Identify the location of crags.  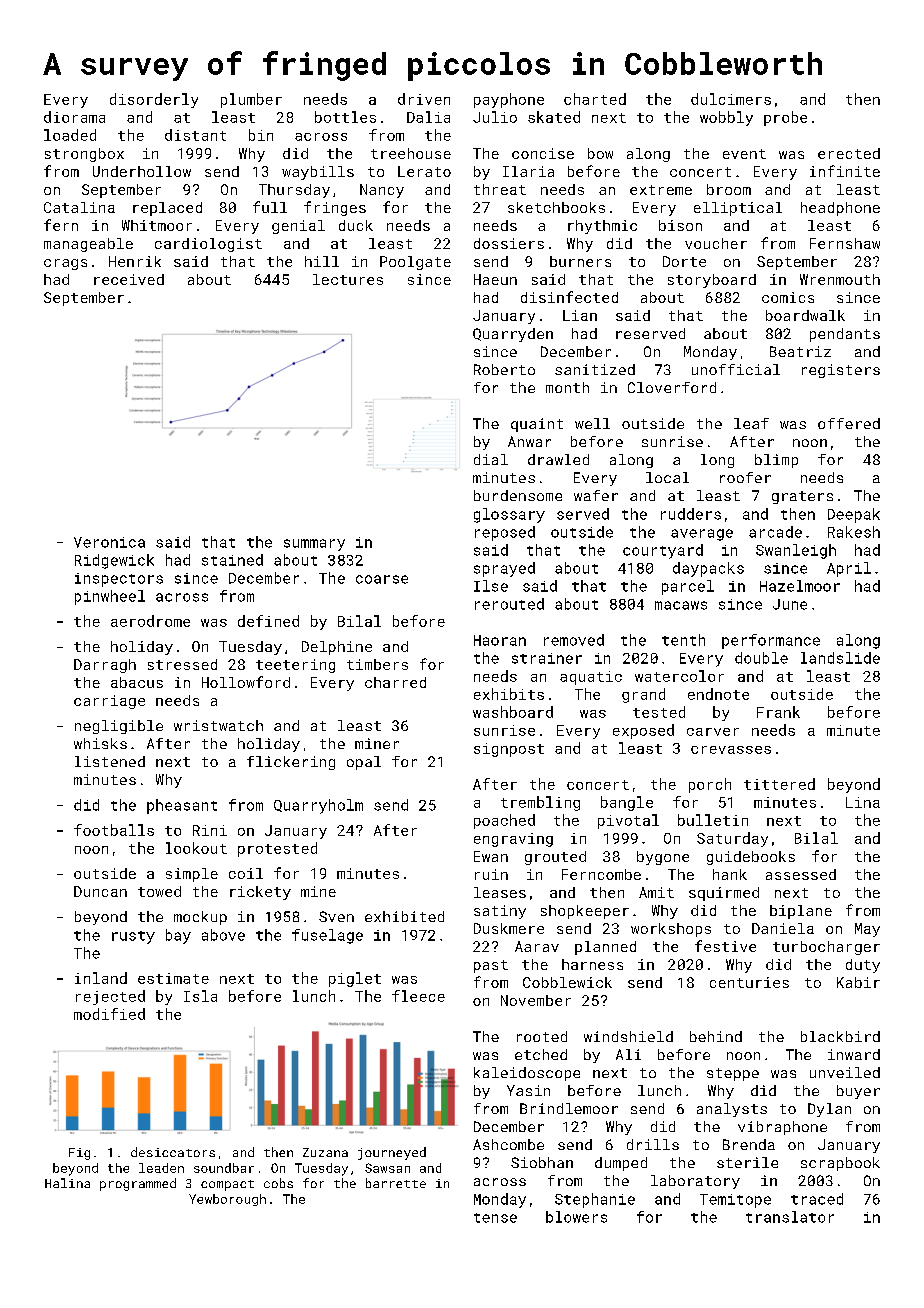
(65, 264).
